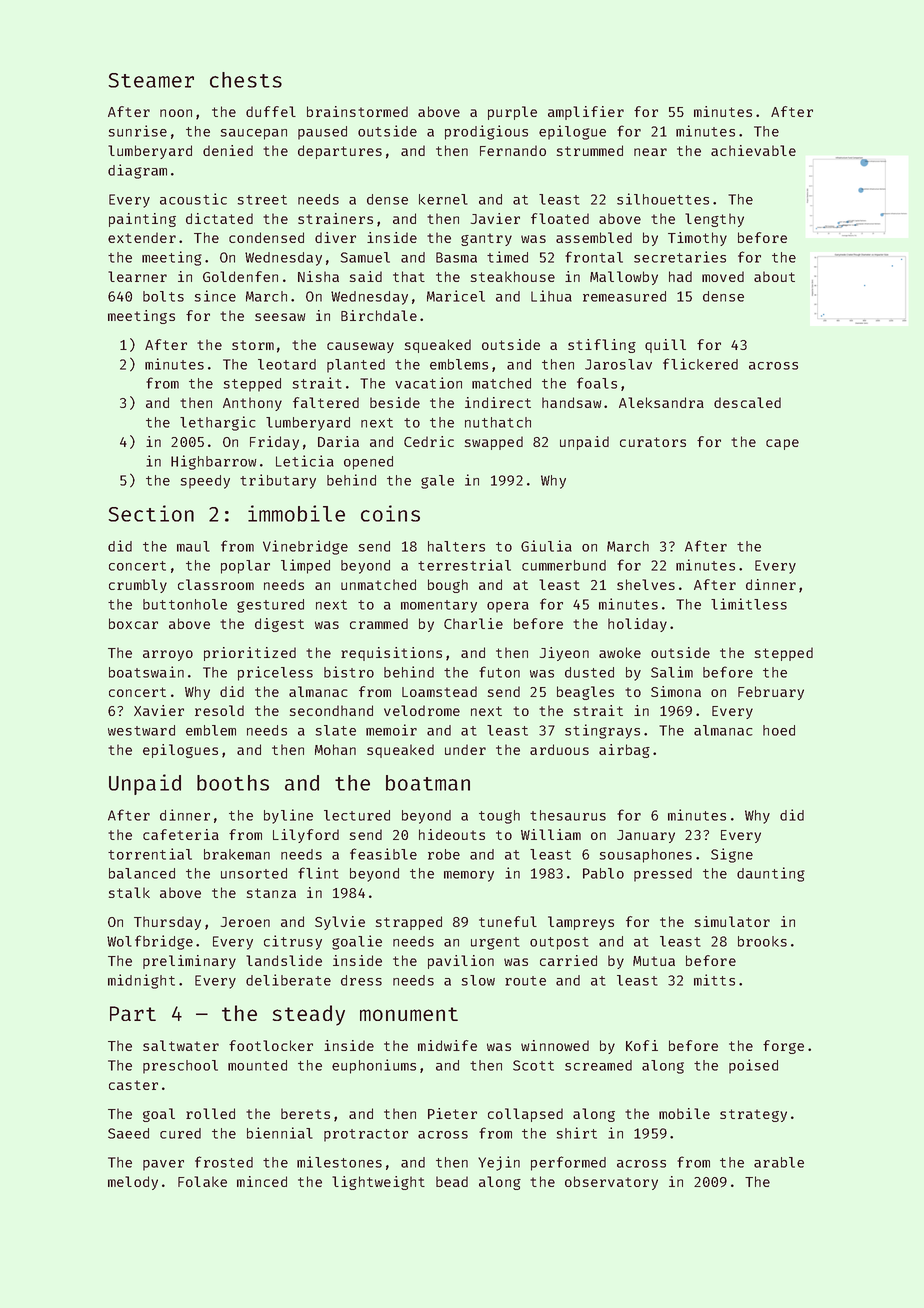 The image size is (924, 1308). I want to click on minced, so click(262, 1181).
